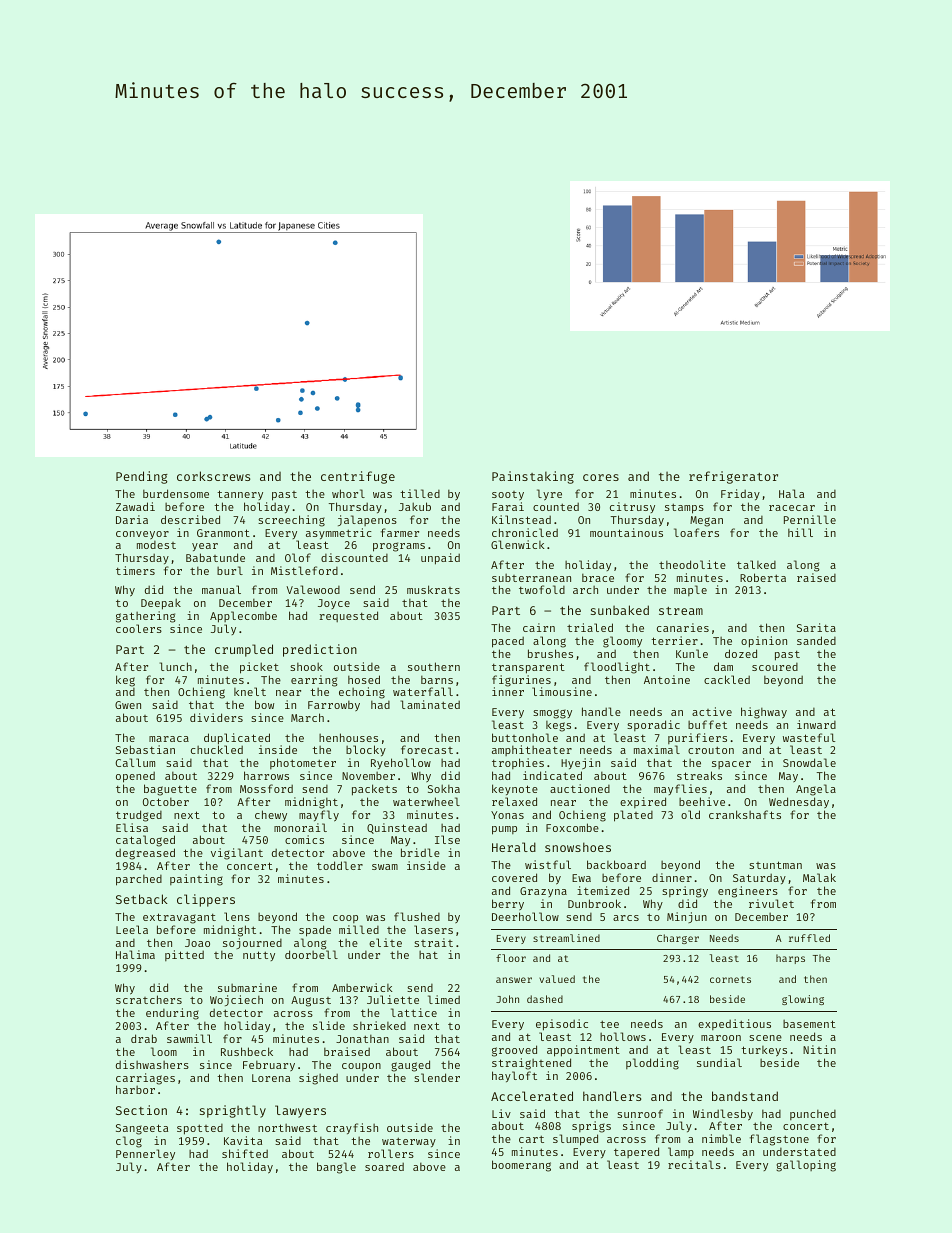  Describe the element at coordinates (731, 765) in the screenshot. I see `spacer` at that location.
